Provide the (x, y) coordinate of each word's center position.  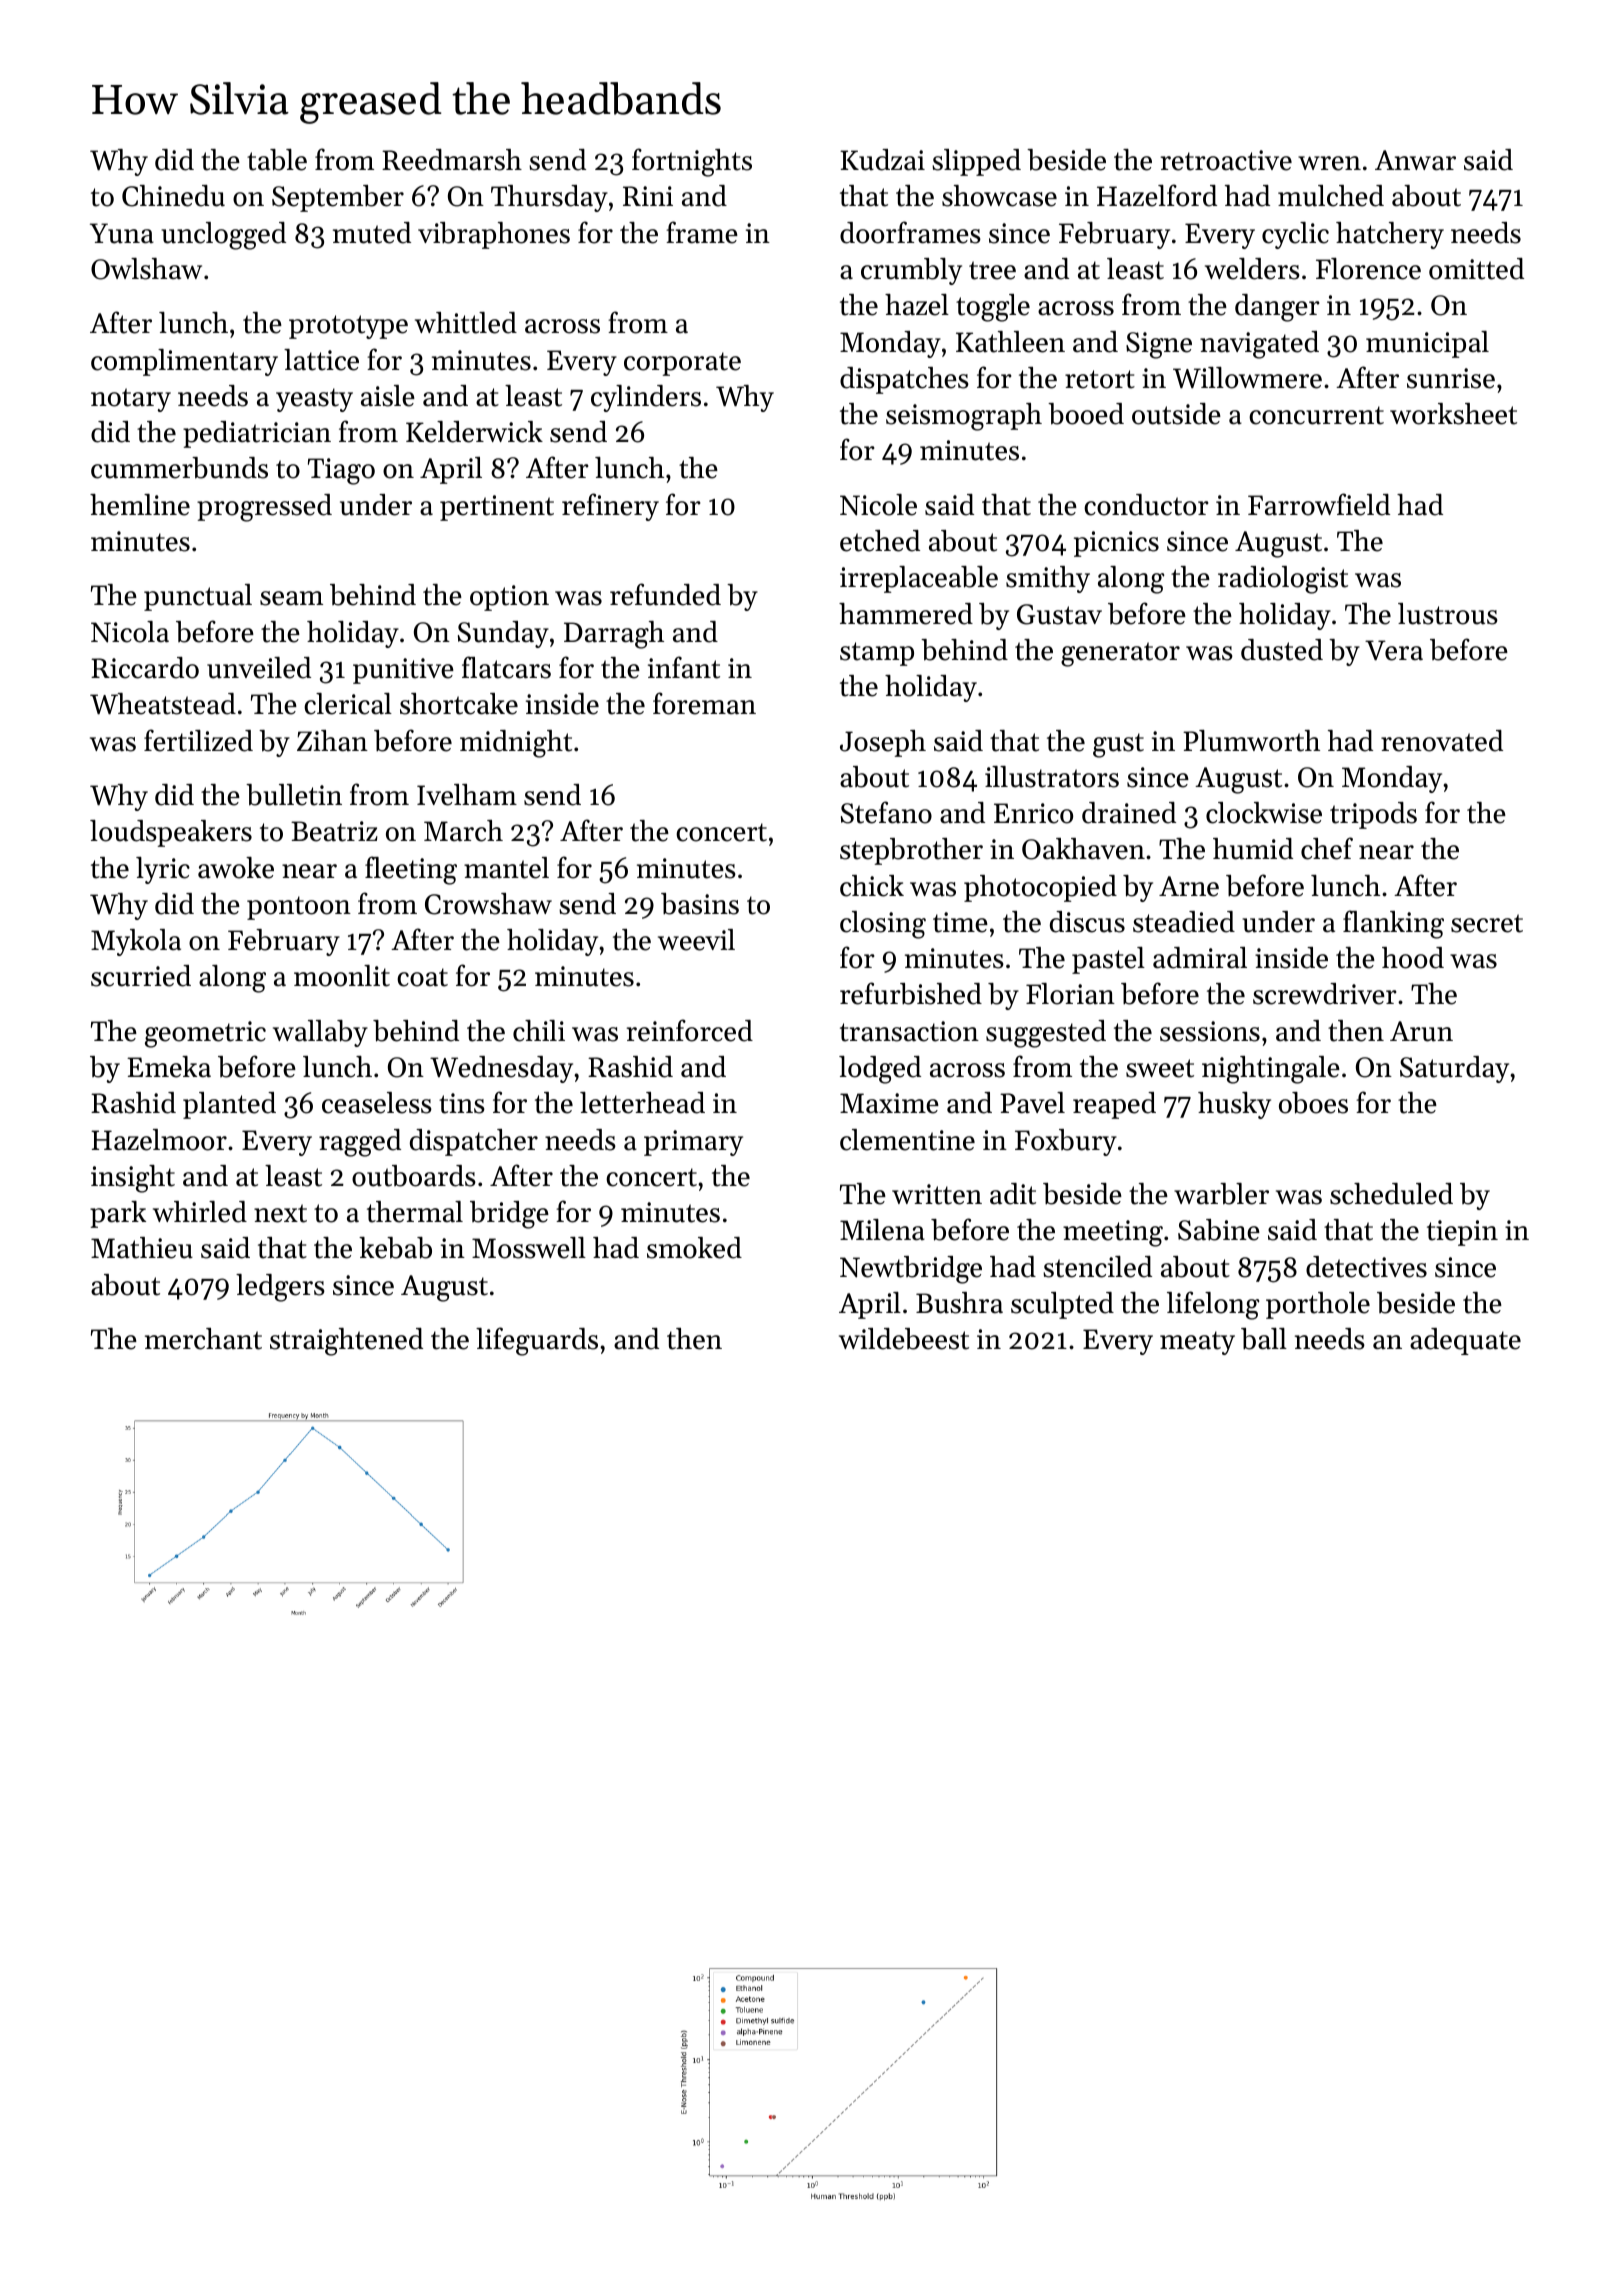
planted (229, 1105)
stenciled (1097, 1267)
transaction (909, 1031)
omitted (1476, 269)
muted (372, 233)
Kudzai (882, 160)
